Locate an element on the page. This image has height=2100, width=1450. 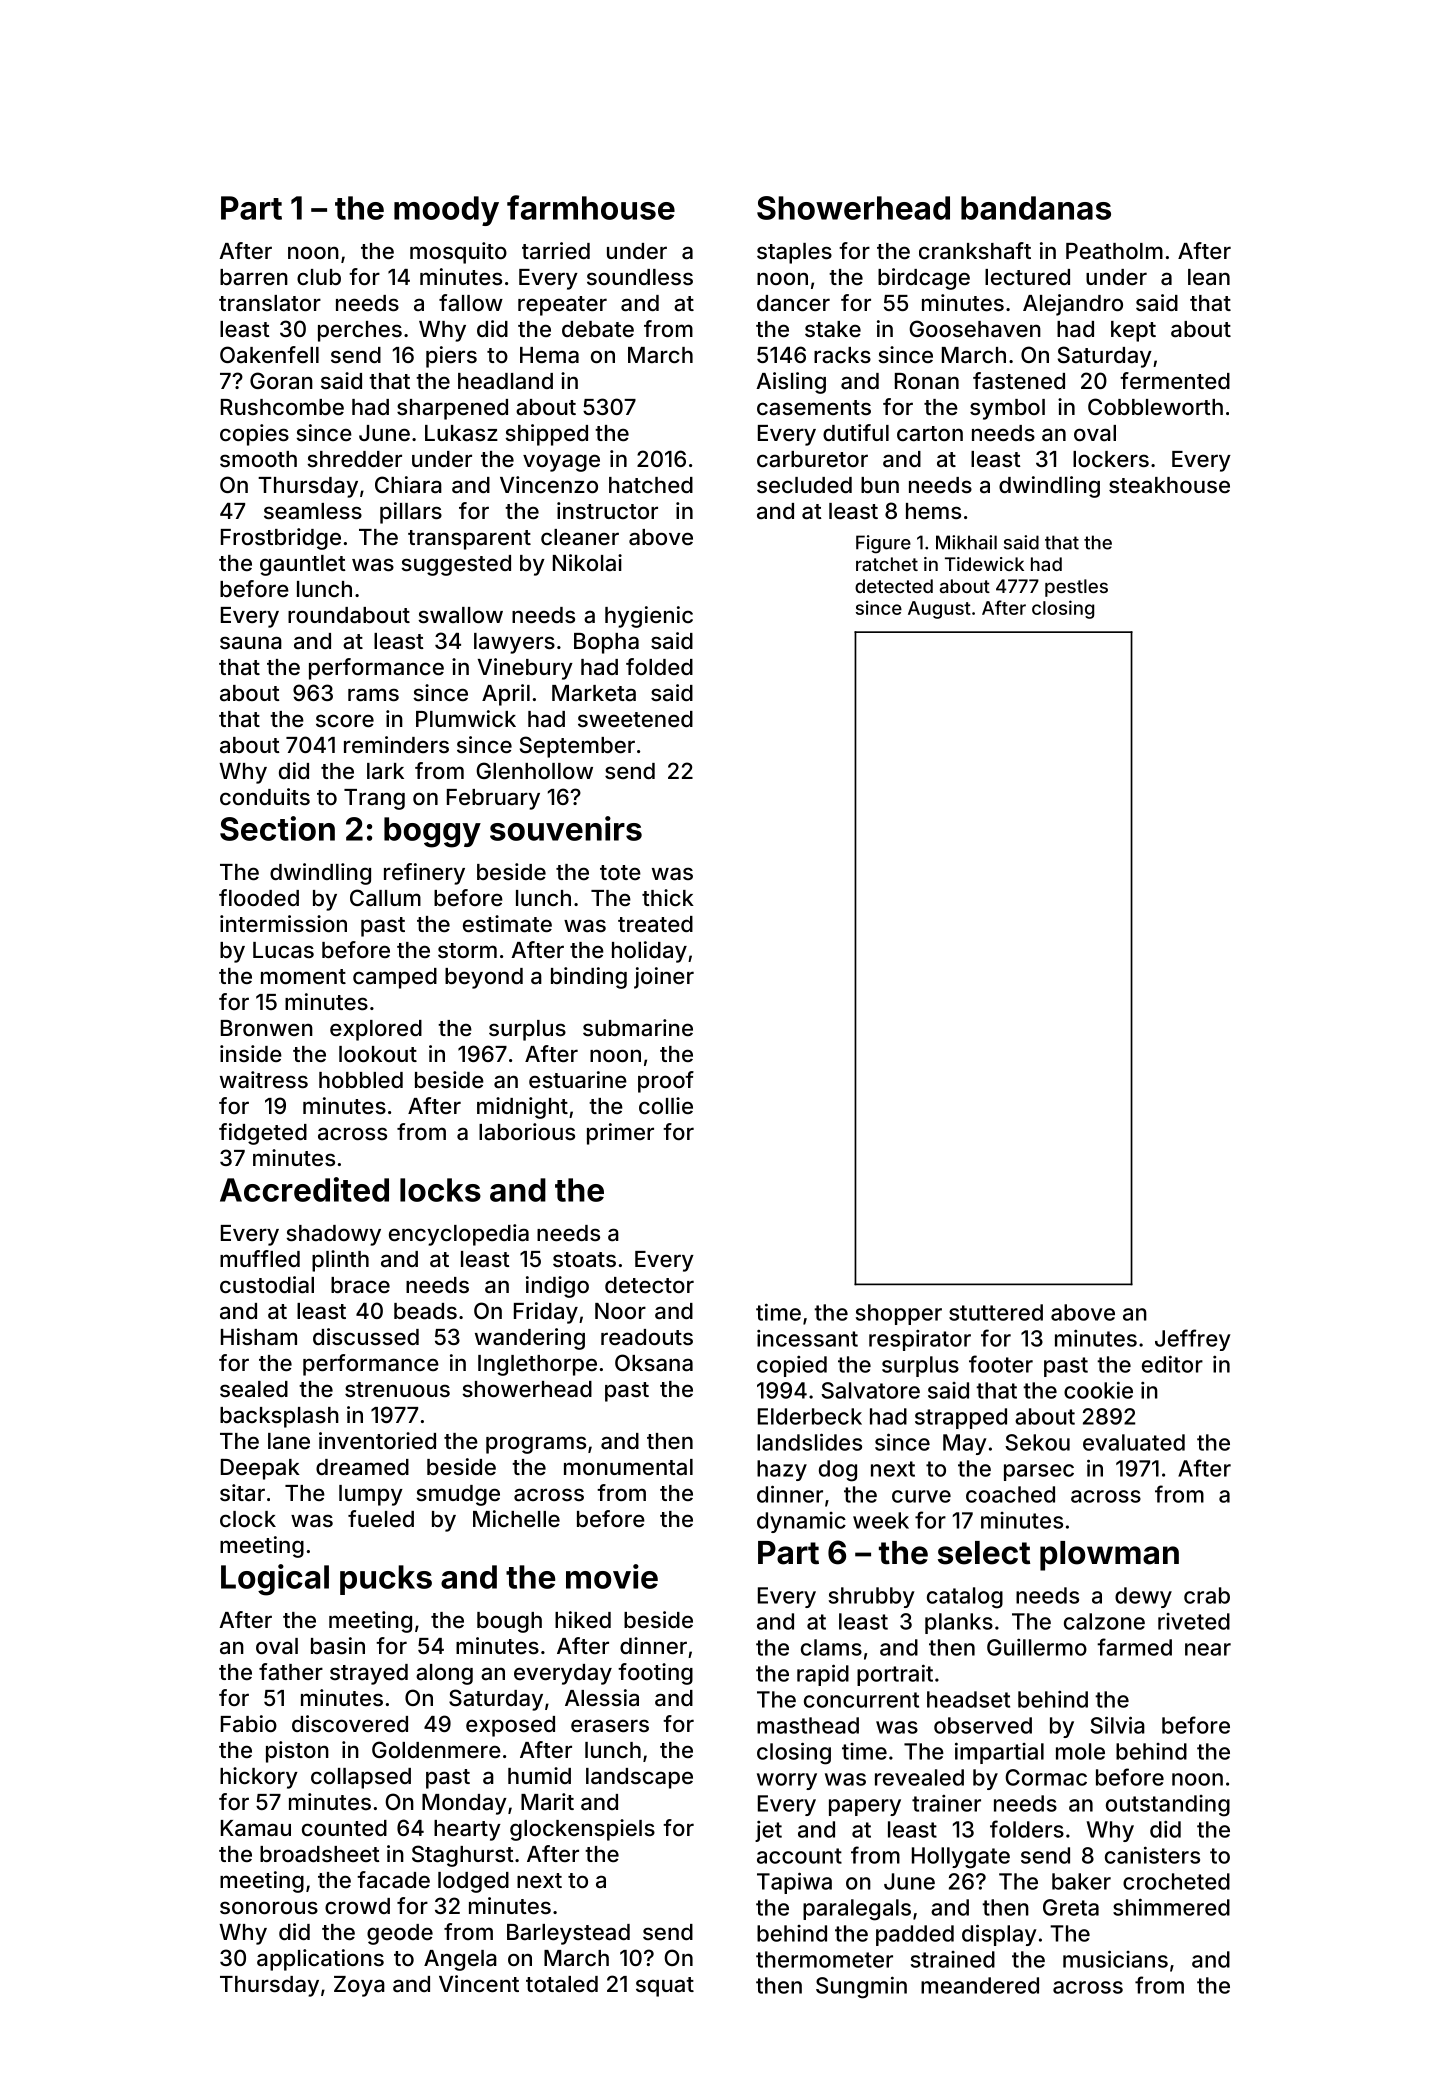
symbol is located at coordinates (1007, 409).
